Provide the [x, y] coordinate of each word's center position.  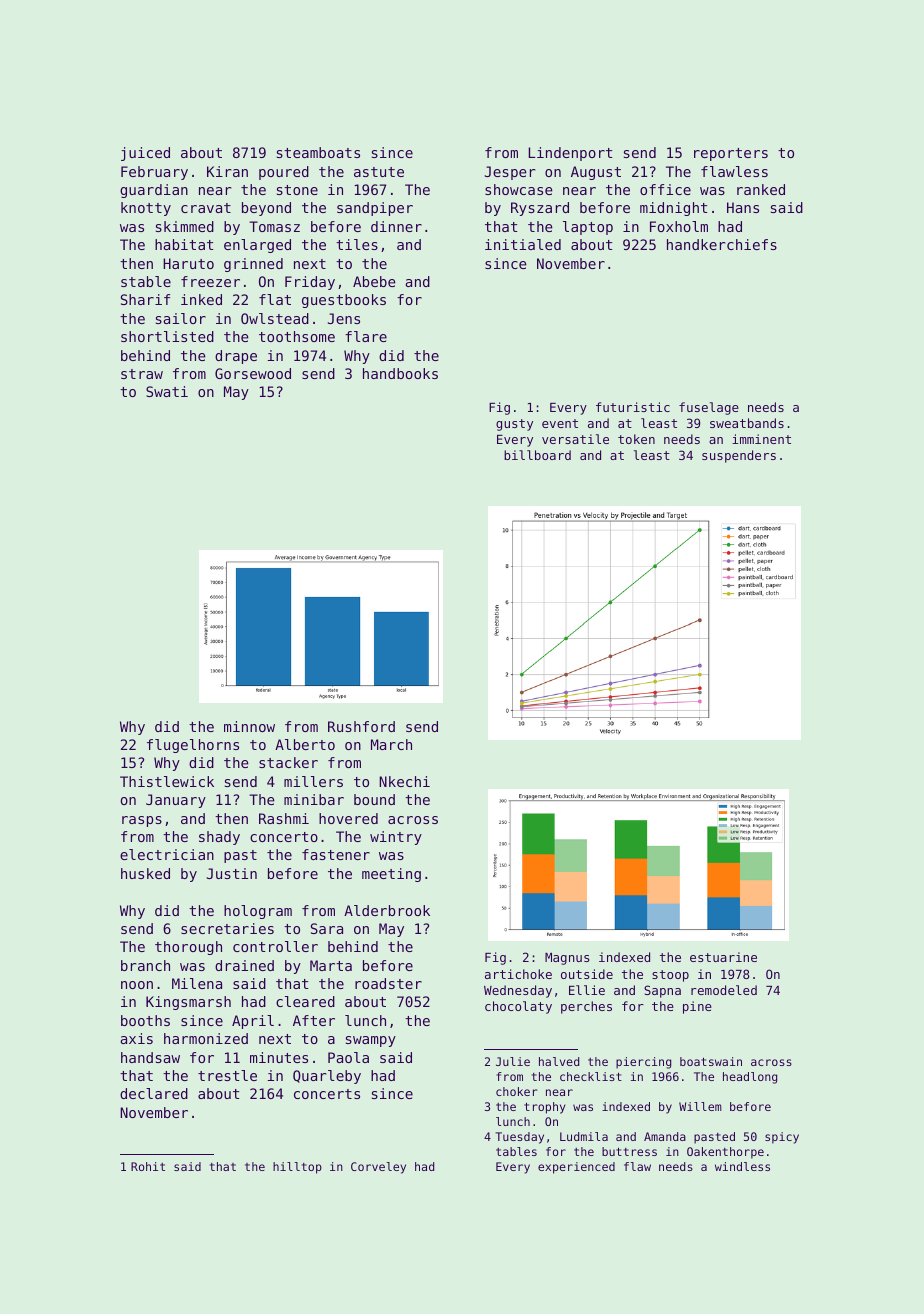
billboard [537, 455]
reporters [731, 154]
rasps [142, 821]
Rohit [148, 1166]
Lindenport [570, 154]
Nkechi [404, 781]
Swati [167, 391]
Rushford [361, 726]
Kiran [227, 171]
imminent [761, 439]
